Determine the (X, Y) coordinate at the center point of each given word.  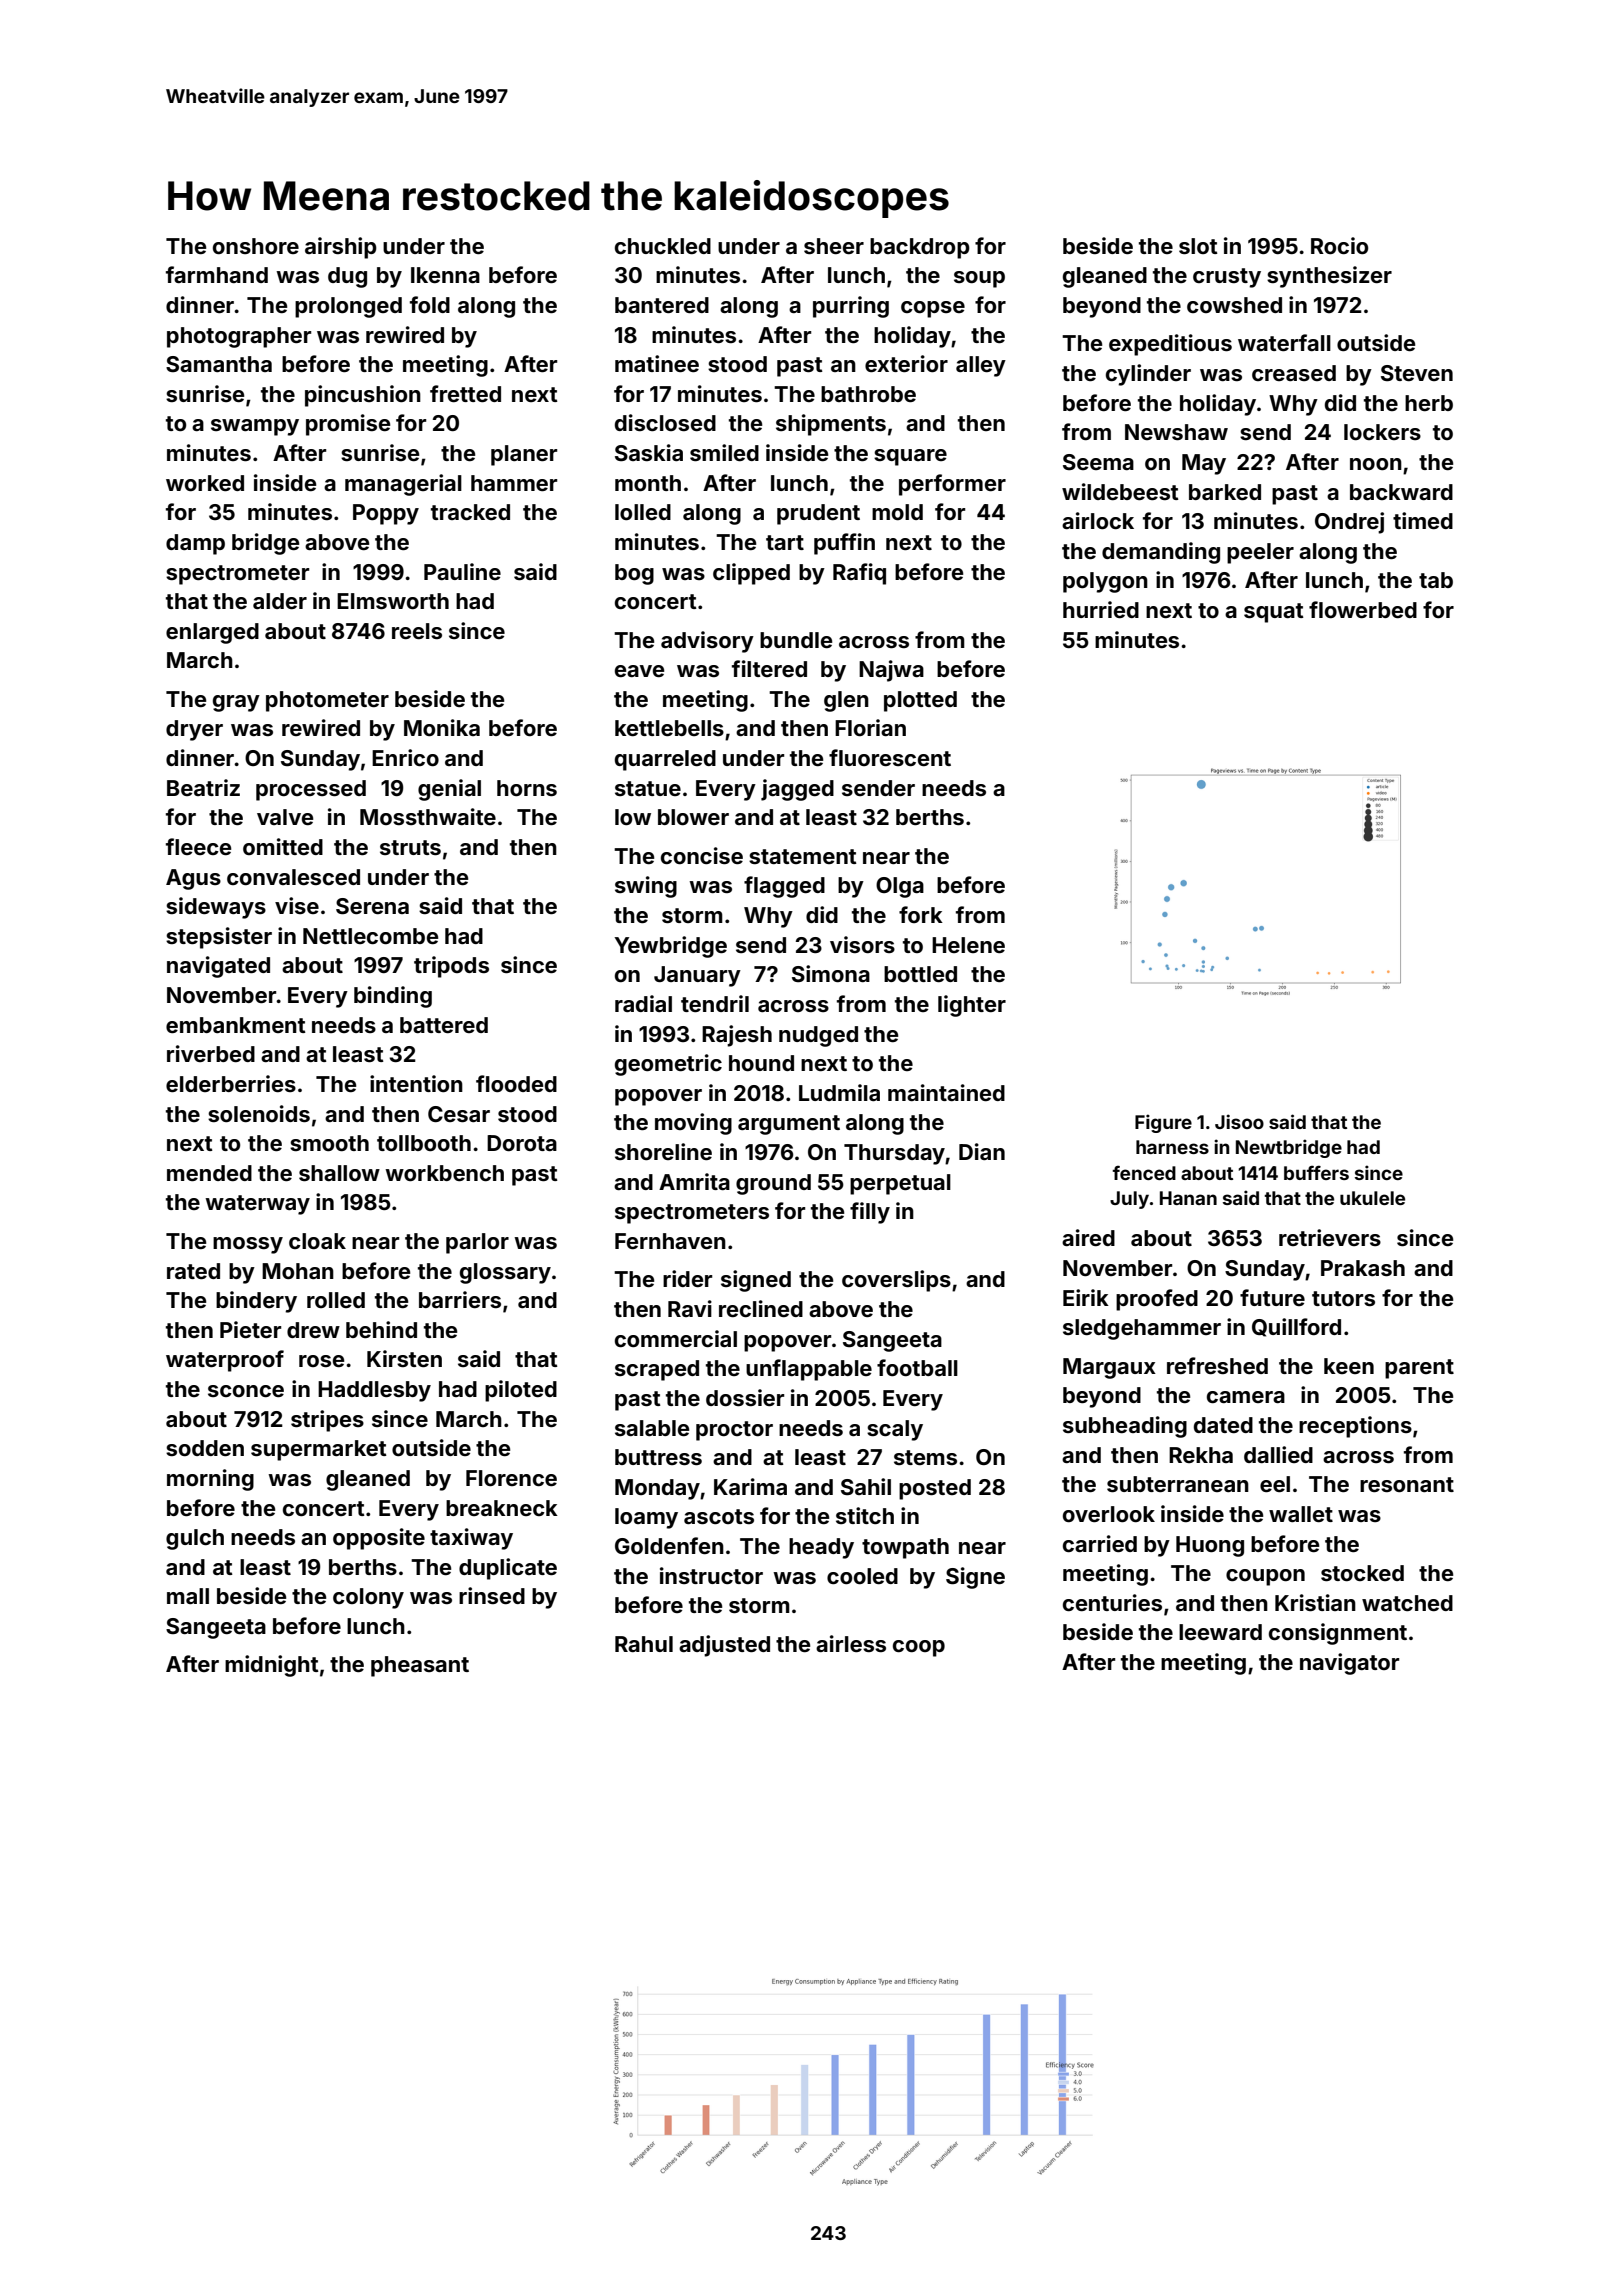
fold (430, 304)
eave (639, 671)
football (917, 1367)
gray (236, 703)
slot (1198, 246)
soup (979, 279)
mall (188, 1596)
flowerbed (1363, 609)
